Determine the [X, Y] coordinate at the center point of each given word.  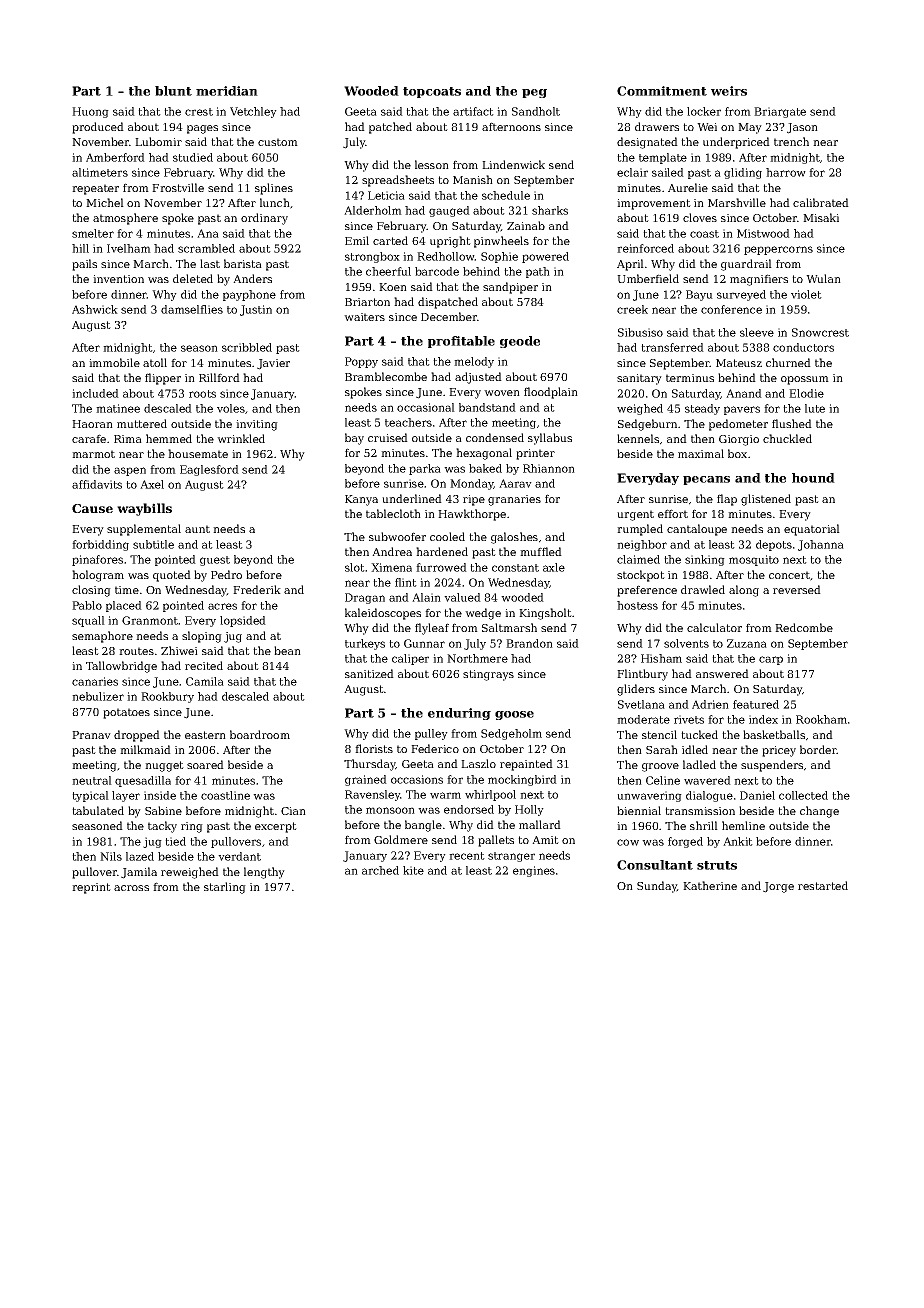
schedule [506, 195]
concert [789, 575]
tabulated [98, 810]
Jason [802, 128]
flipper [163, 379]
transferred [672, 347]
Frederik [257, 589]
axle [554, 567]
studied [193, 157]
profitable [461, 342]
